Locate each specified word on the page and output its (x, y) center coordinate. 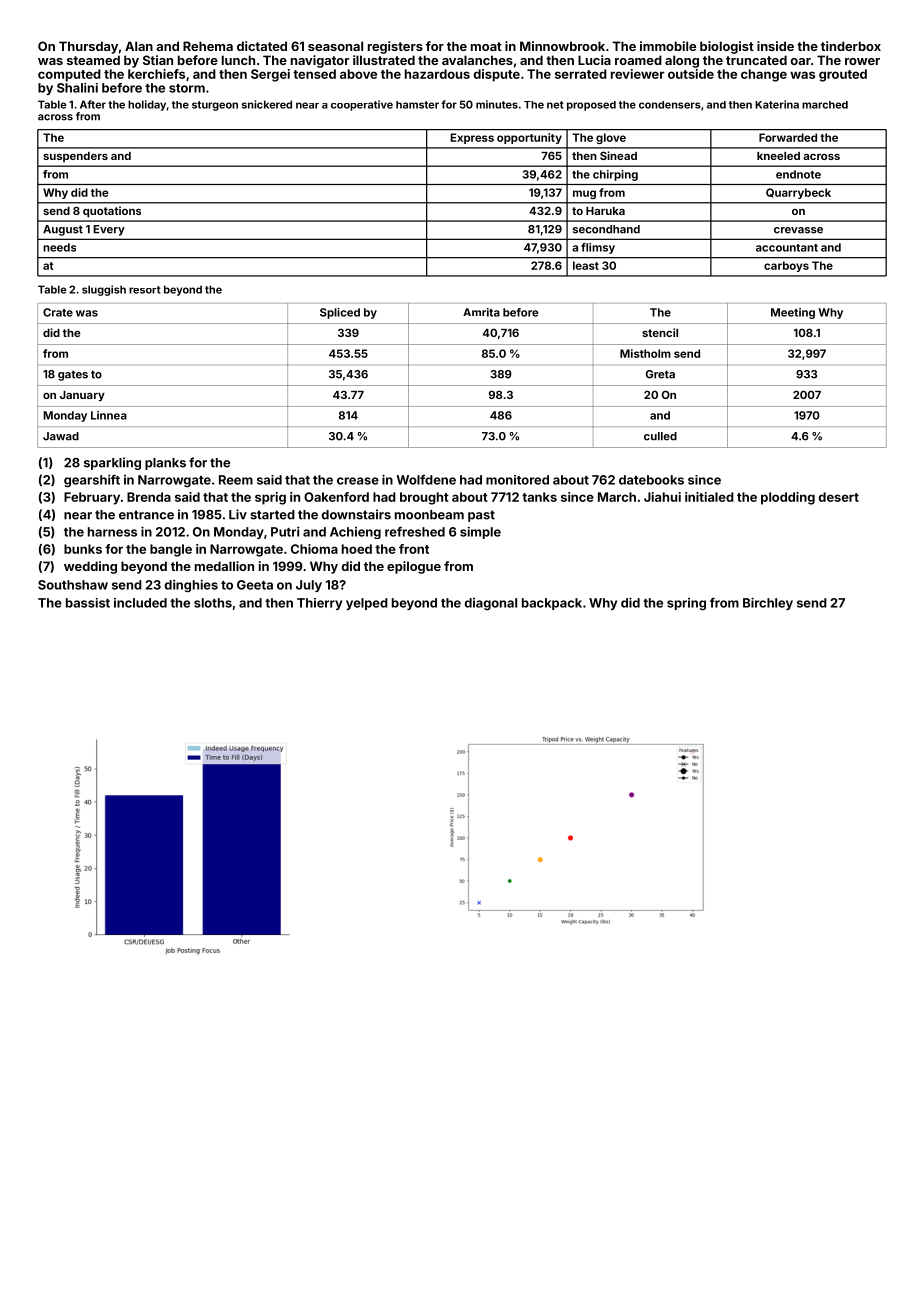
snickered (267, 104)
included (140, 603)
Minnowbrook (562, 46)
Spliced (340, 313)
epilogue (414, 567)
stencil (660, 332)
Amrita (481, 312)
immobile (668, 46)
